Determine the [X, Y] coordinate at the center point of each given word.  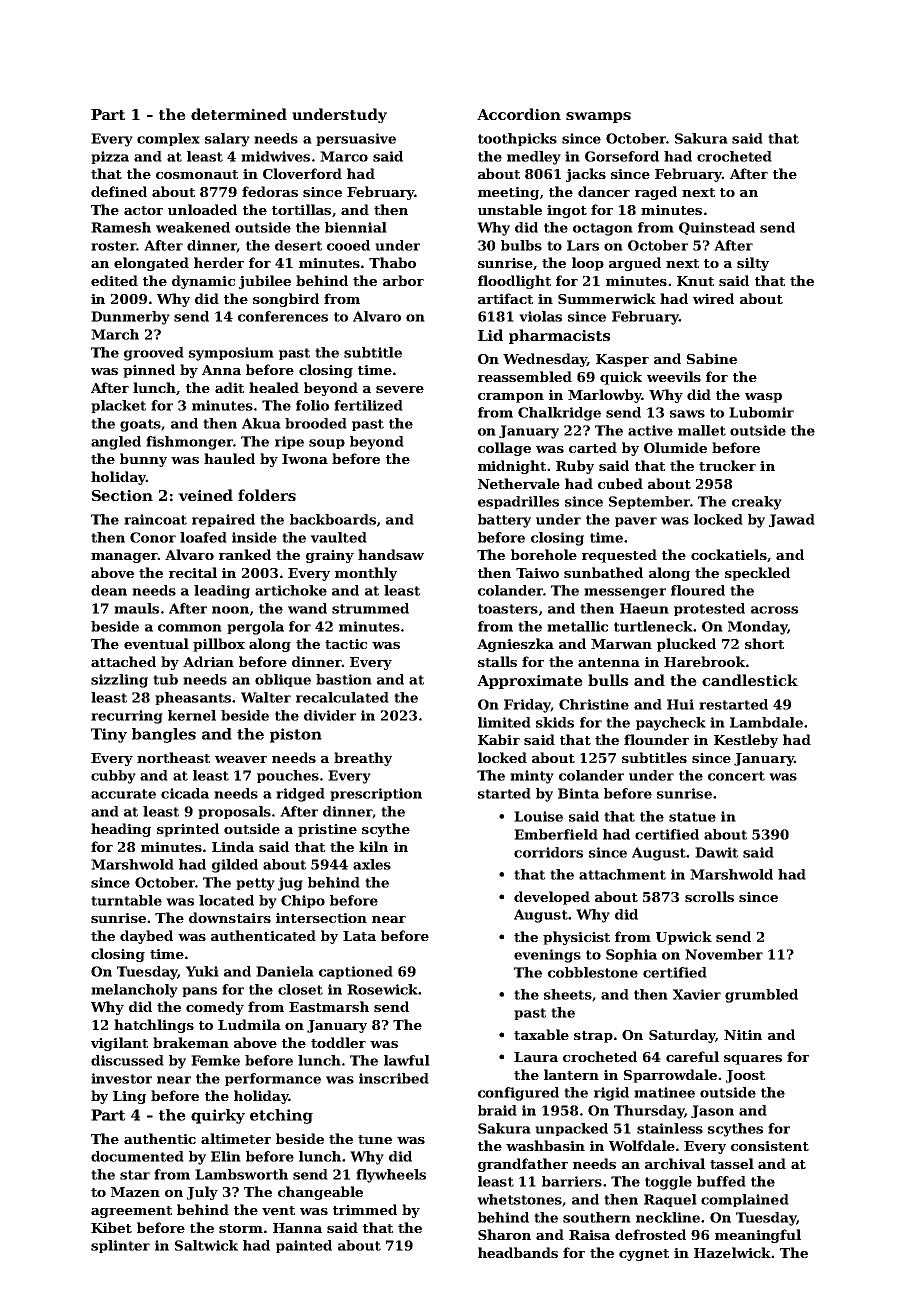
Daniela [285, 971]
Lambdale [766, 722]
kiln [373, 846]
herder [219, 262]
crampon [511, 398]
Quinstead [717, 228]
